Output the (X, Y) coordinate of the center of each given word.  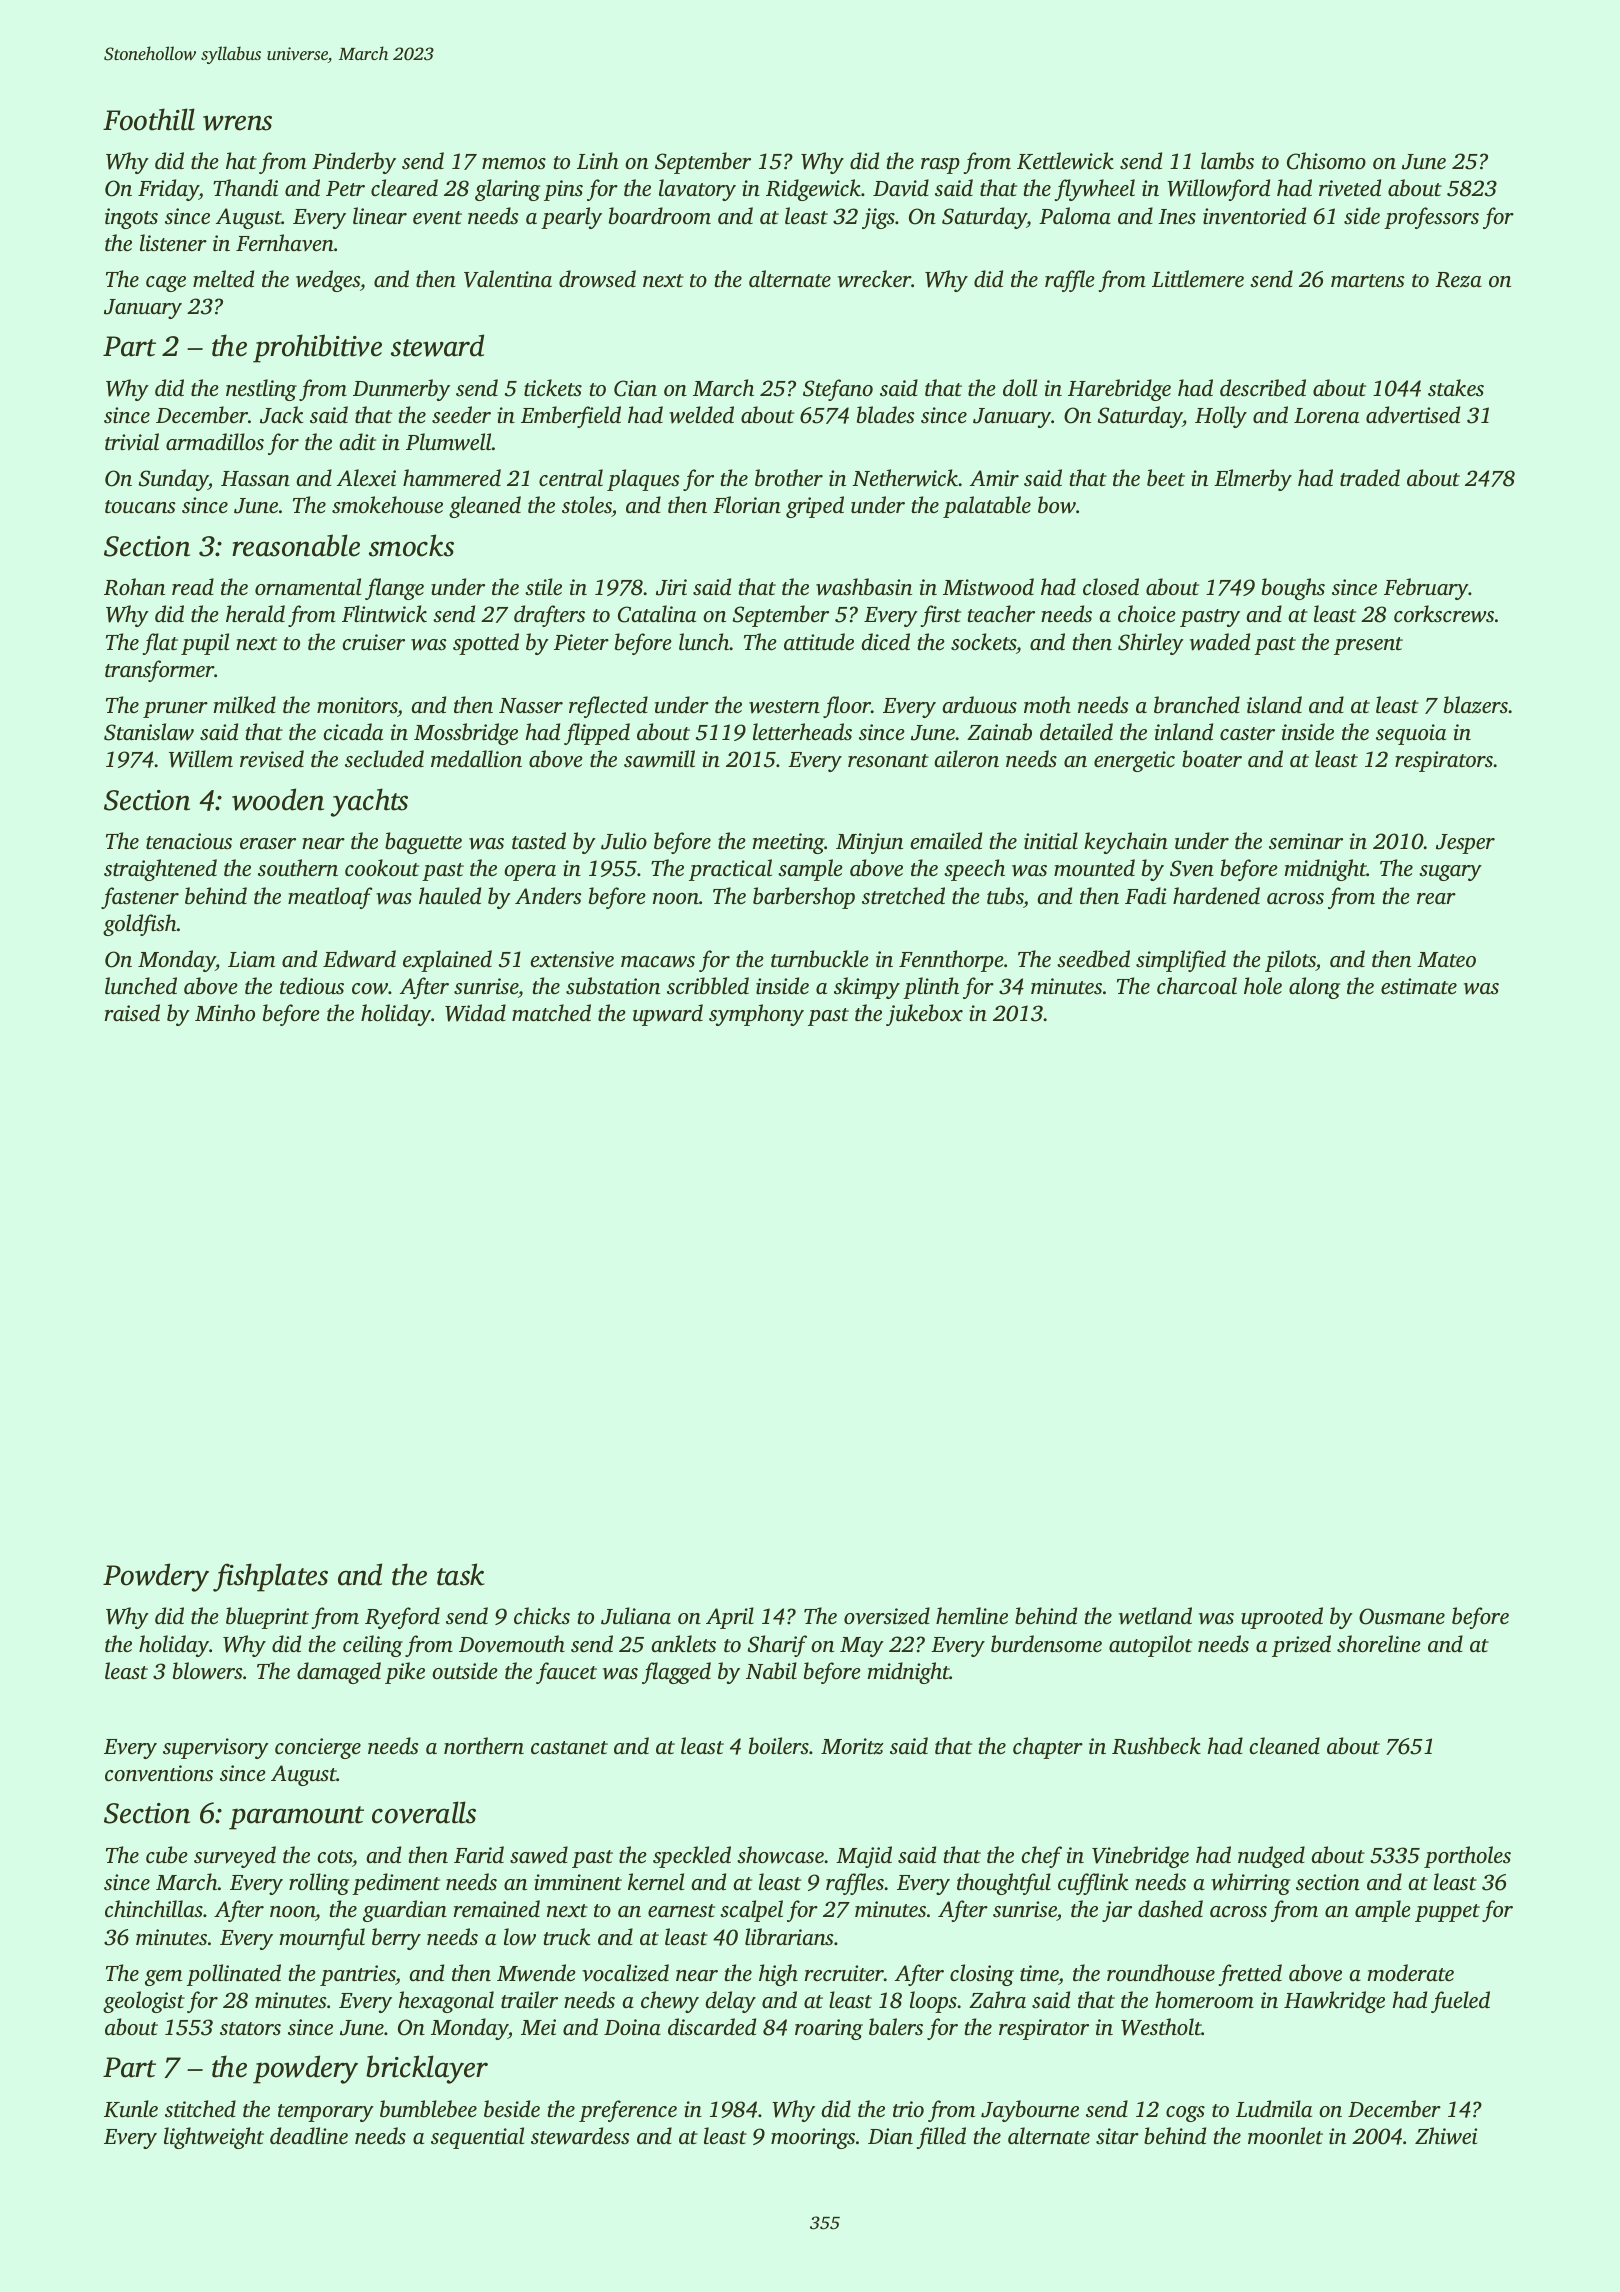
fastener (140, 898)
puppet (1447, 1913)
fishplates (270, 1577)
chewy (670, 2002)
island (1274, 704)
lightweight (214, 2138)
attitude (819, 641)
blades (886, 414)
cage (166, 284)
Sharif (777, 1646)
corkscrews (1444, 614)
